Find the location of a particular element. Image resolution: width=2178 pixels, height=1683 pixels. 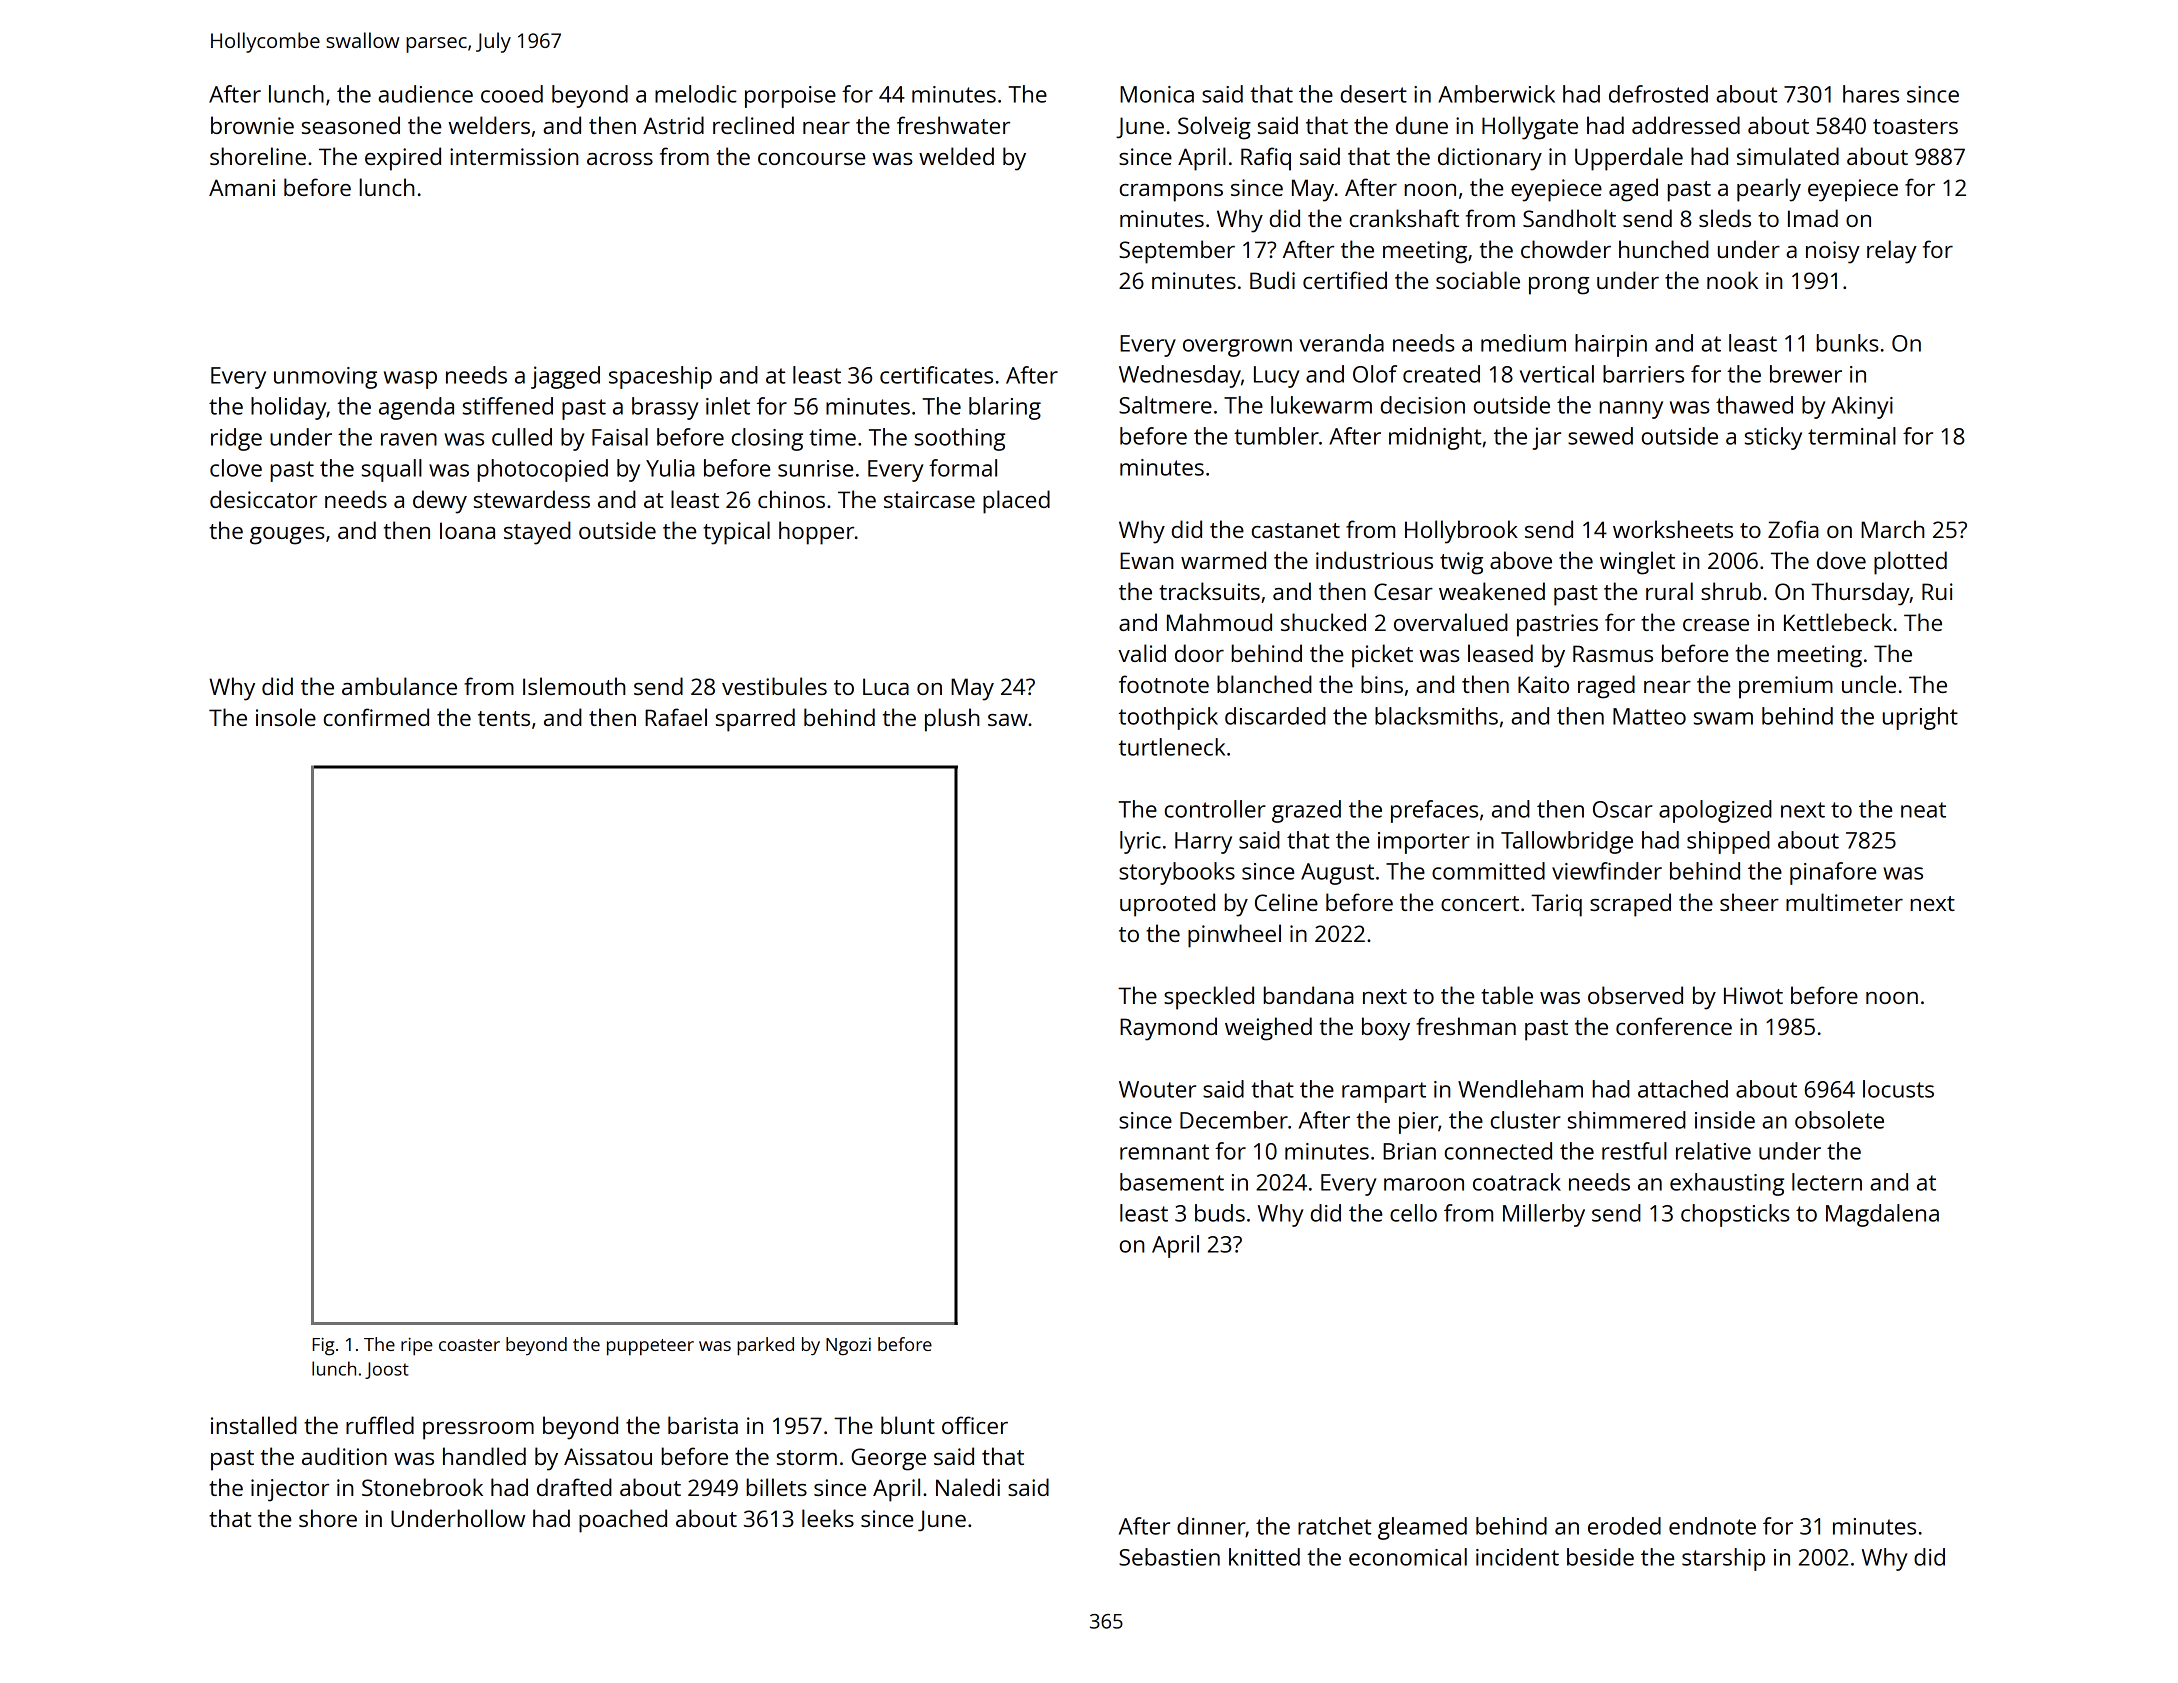

brewer is located at coordinates (1806, 374).
